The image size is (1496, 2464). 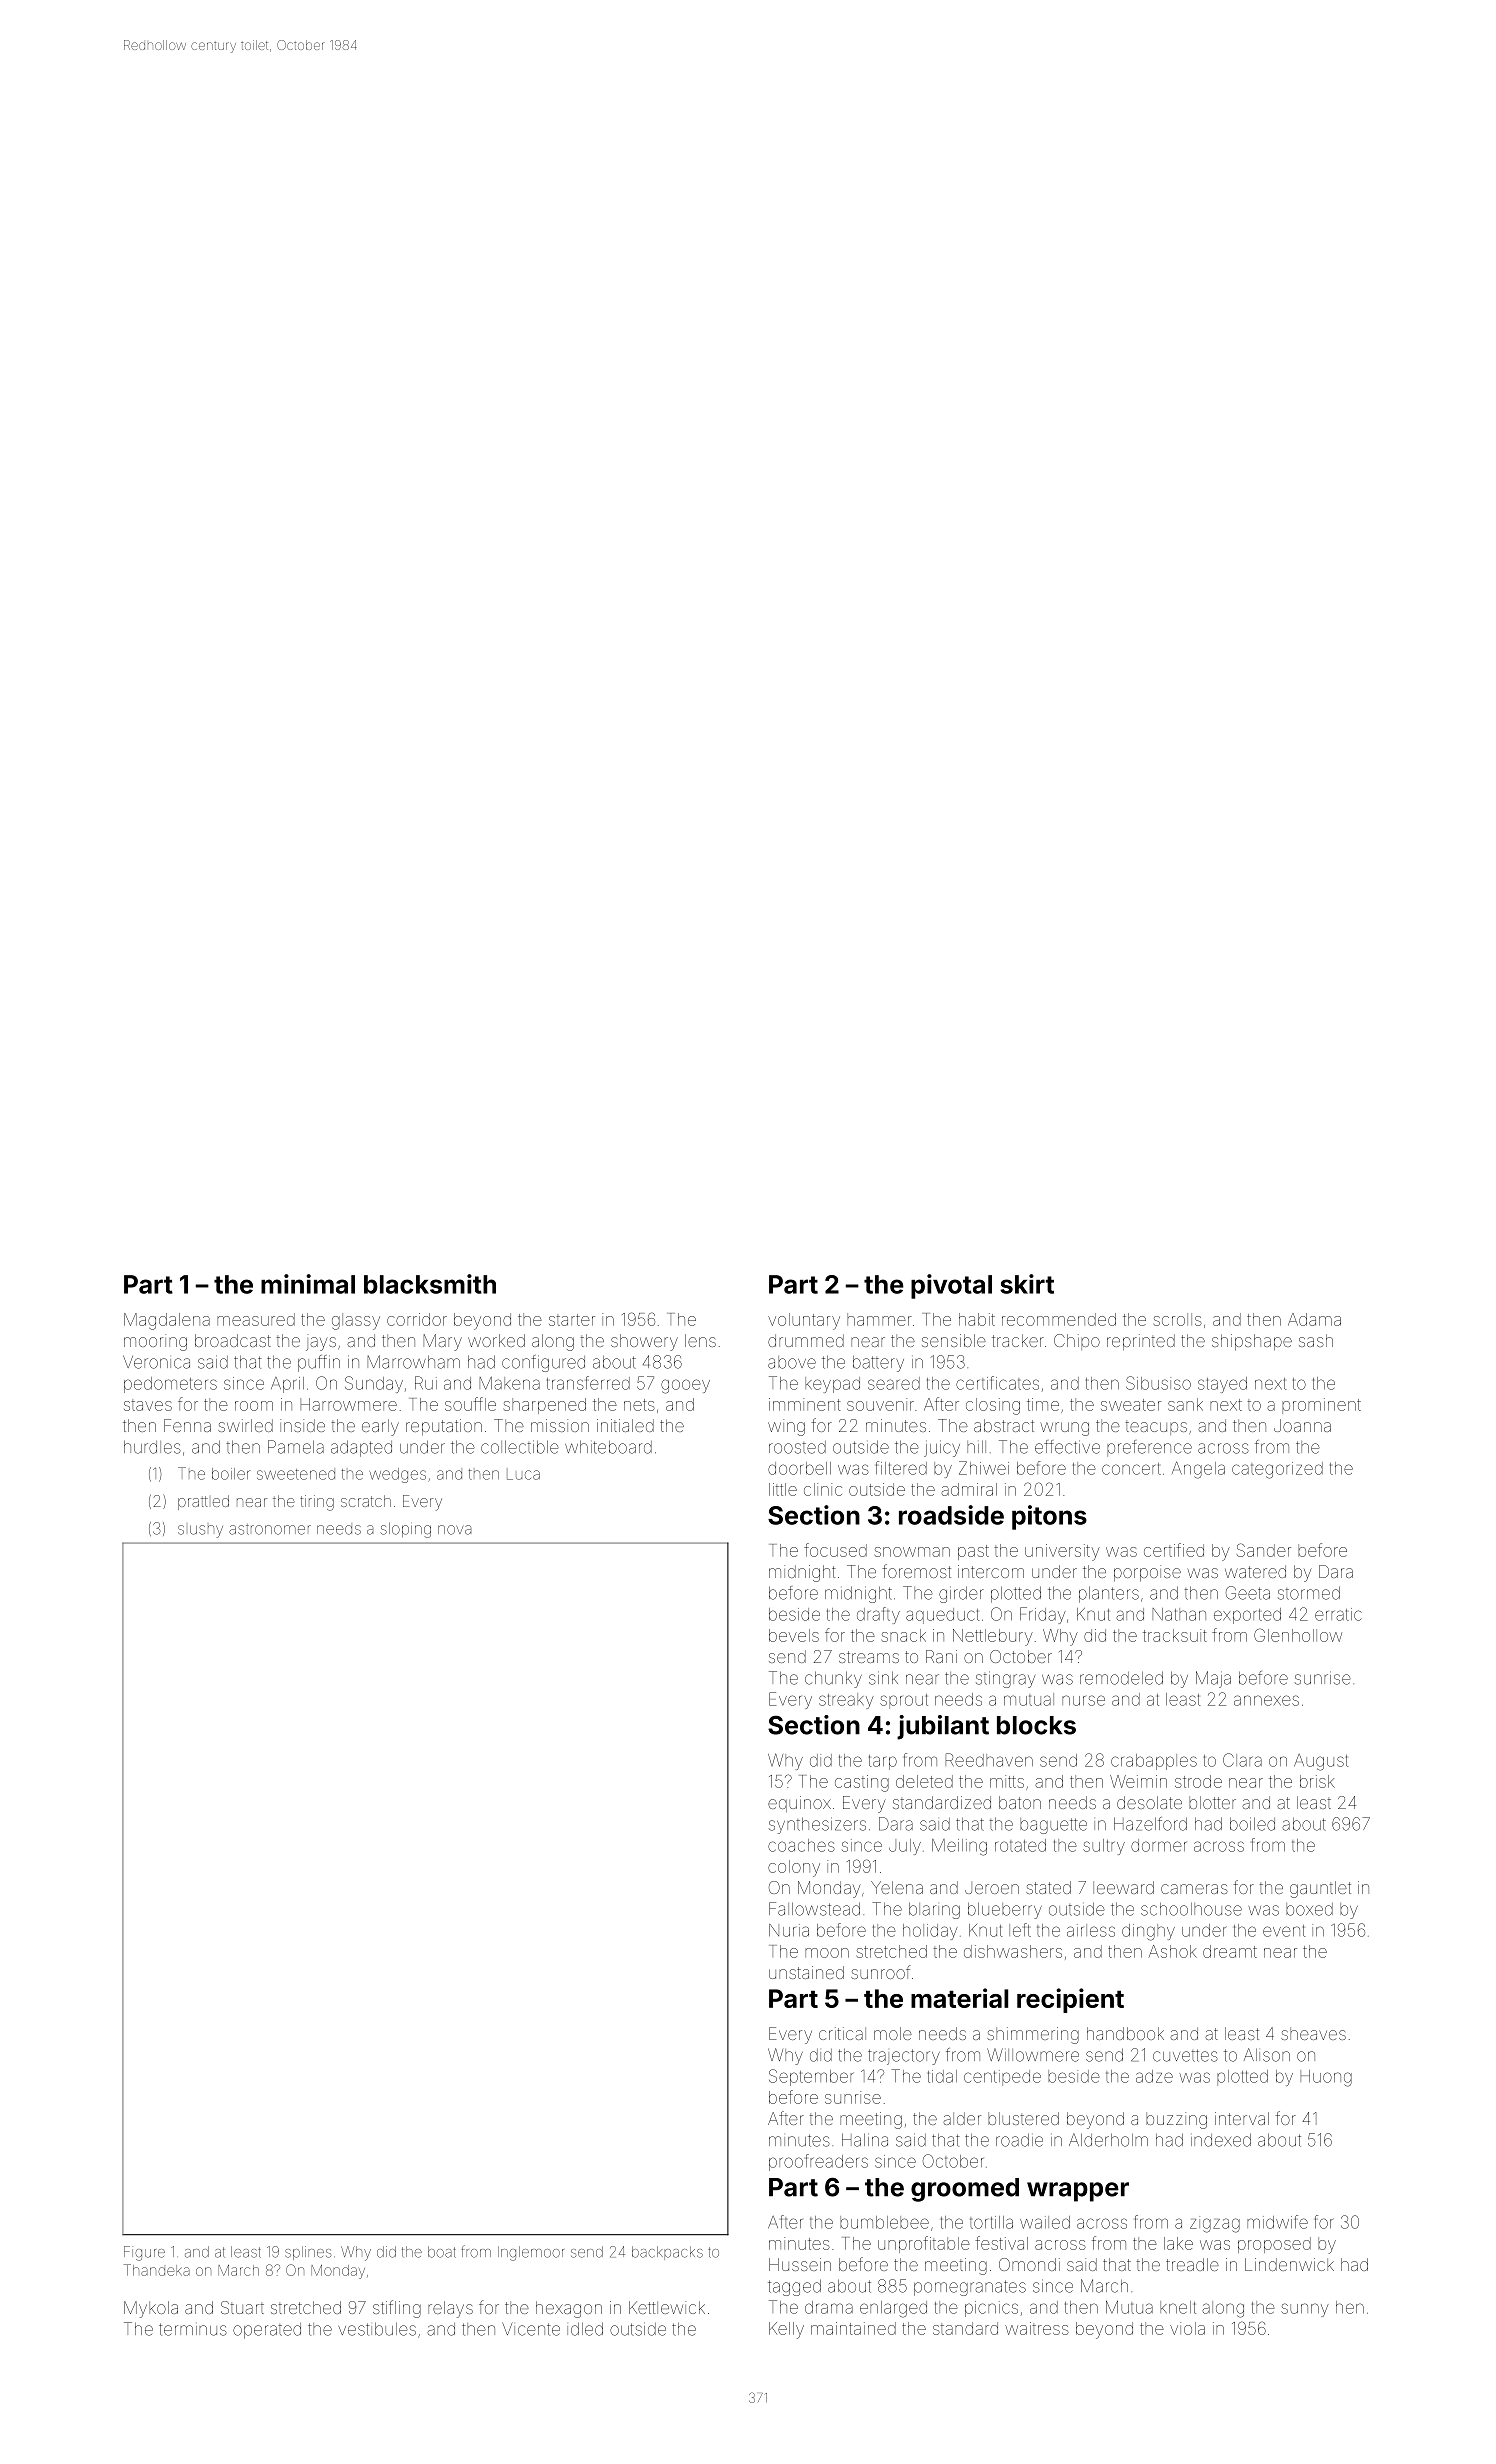 What do you see at coordinates (1043, 1404) in the document?
I see `time` at bounding box center [1043, 1404].
